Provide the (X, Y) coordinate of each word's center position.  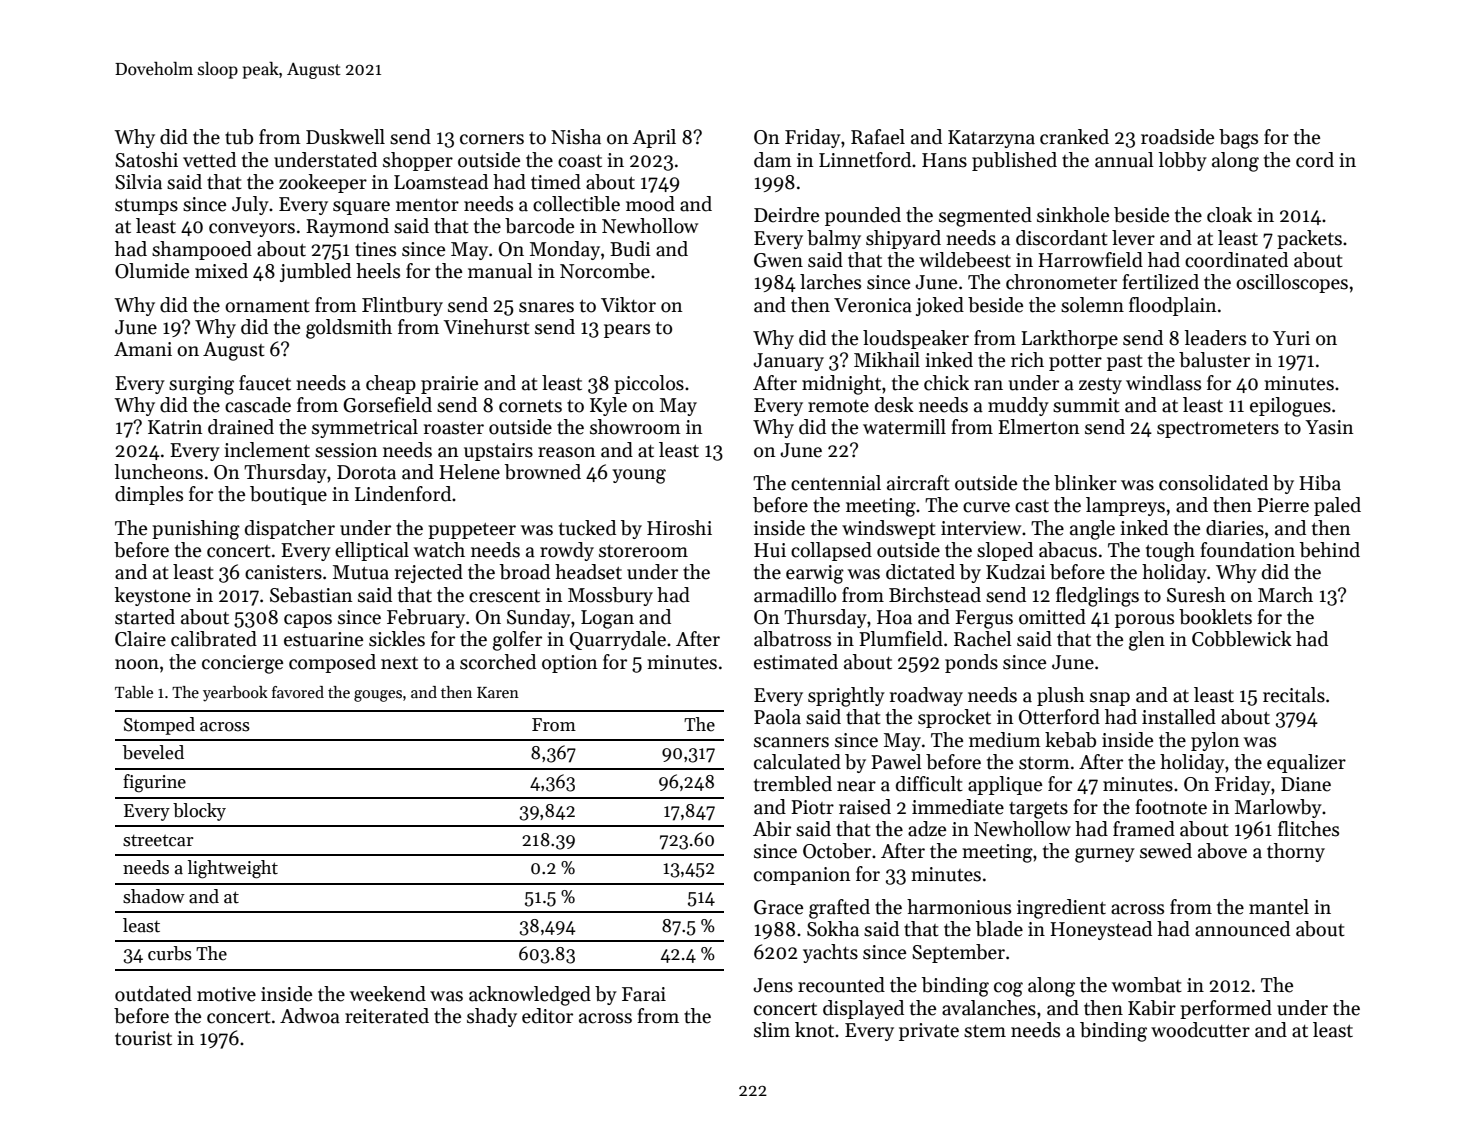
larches (830, 282)
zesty (1100, 386)
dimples (149, 495)
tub (239, 137)
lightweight (233, 869)
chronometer (1061, 282)
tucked (587, 528)
